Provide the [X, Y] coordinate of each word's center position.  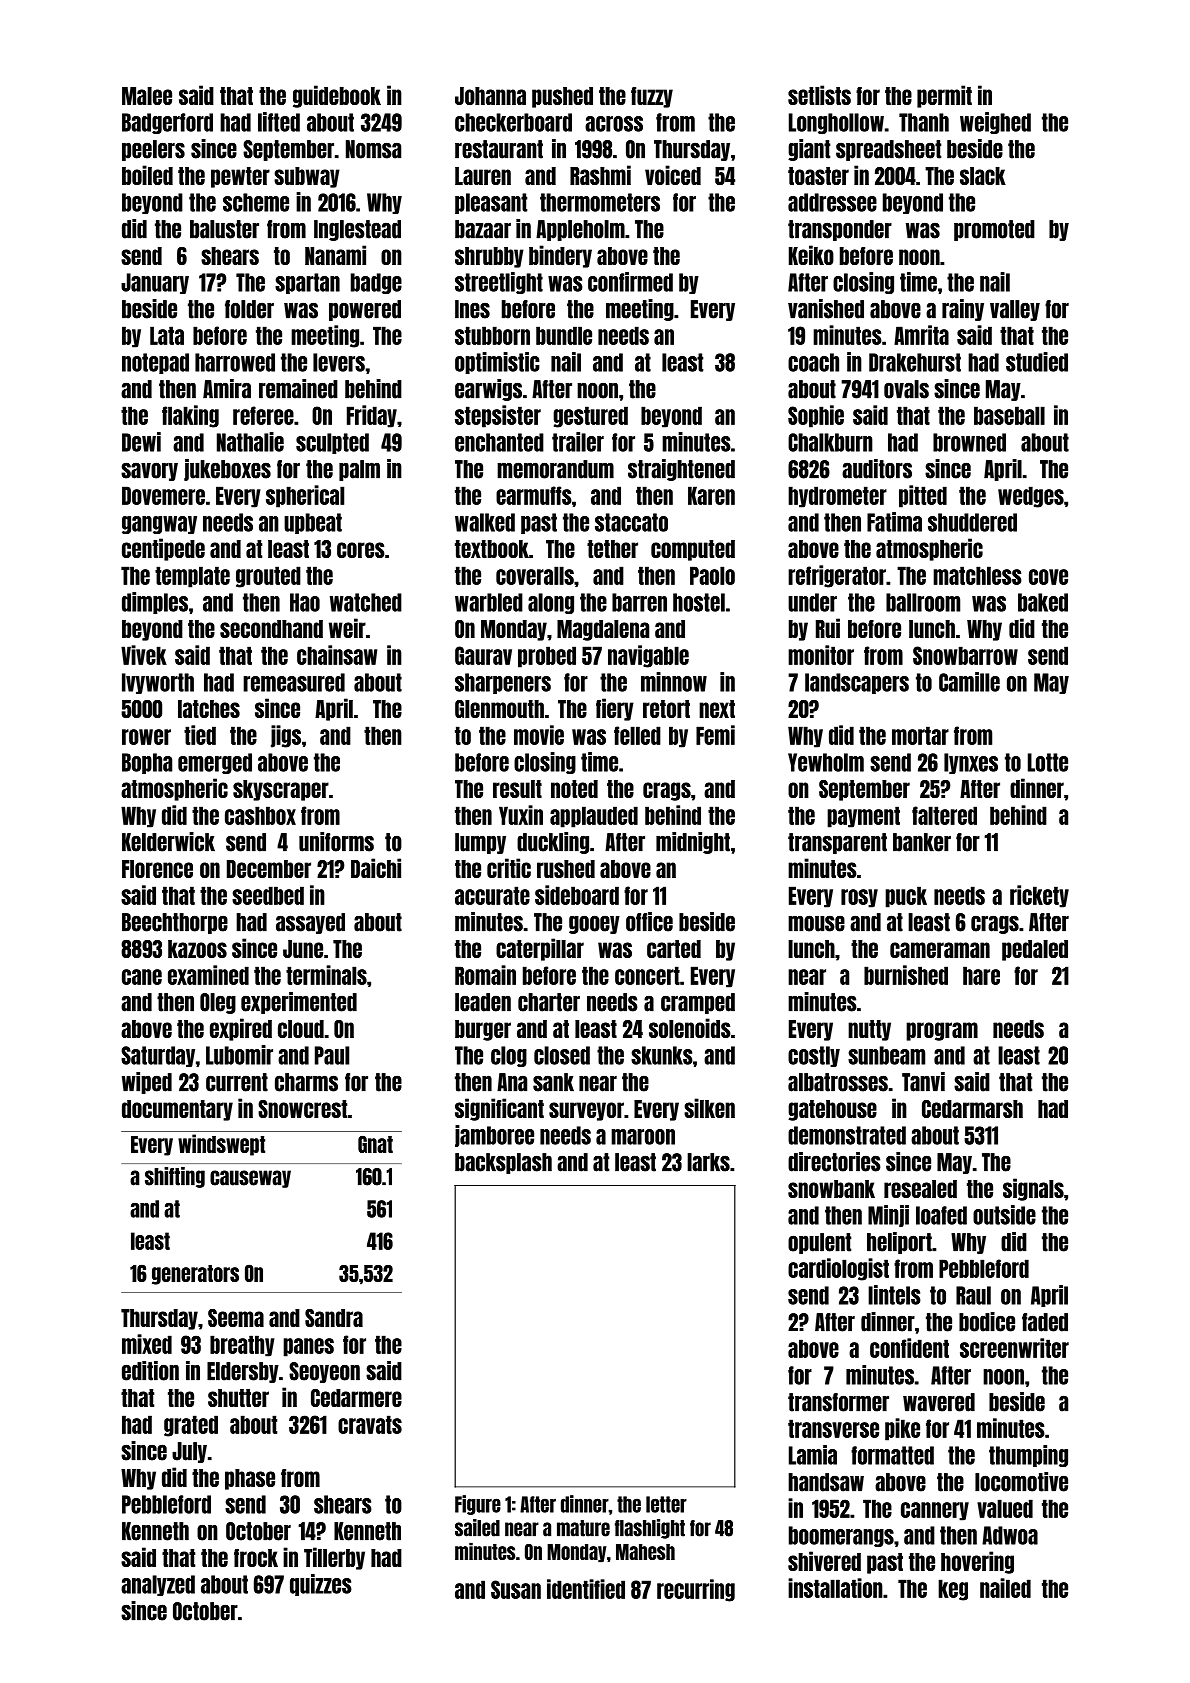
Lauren [483, 176]
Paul [332, 1055]
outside [1004, 1215]
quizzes [321, 1585]
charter [549, 1002]
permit [944, 96]
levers [339, 362]
